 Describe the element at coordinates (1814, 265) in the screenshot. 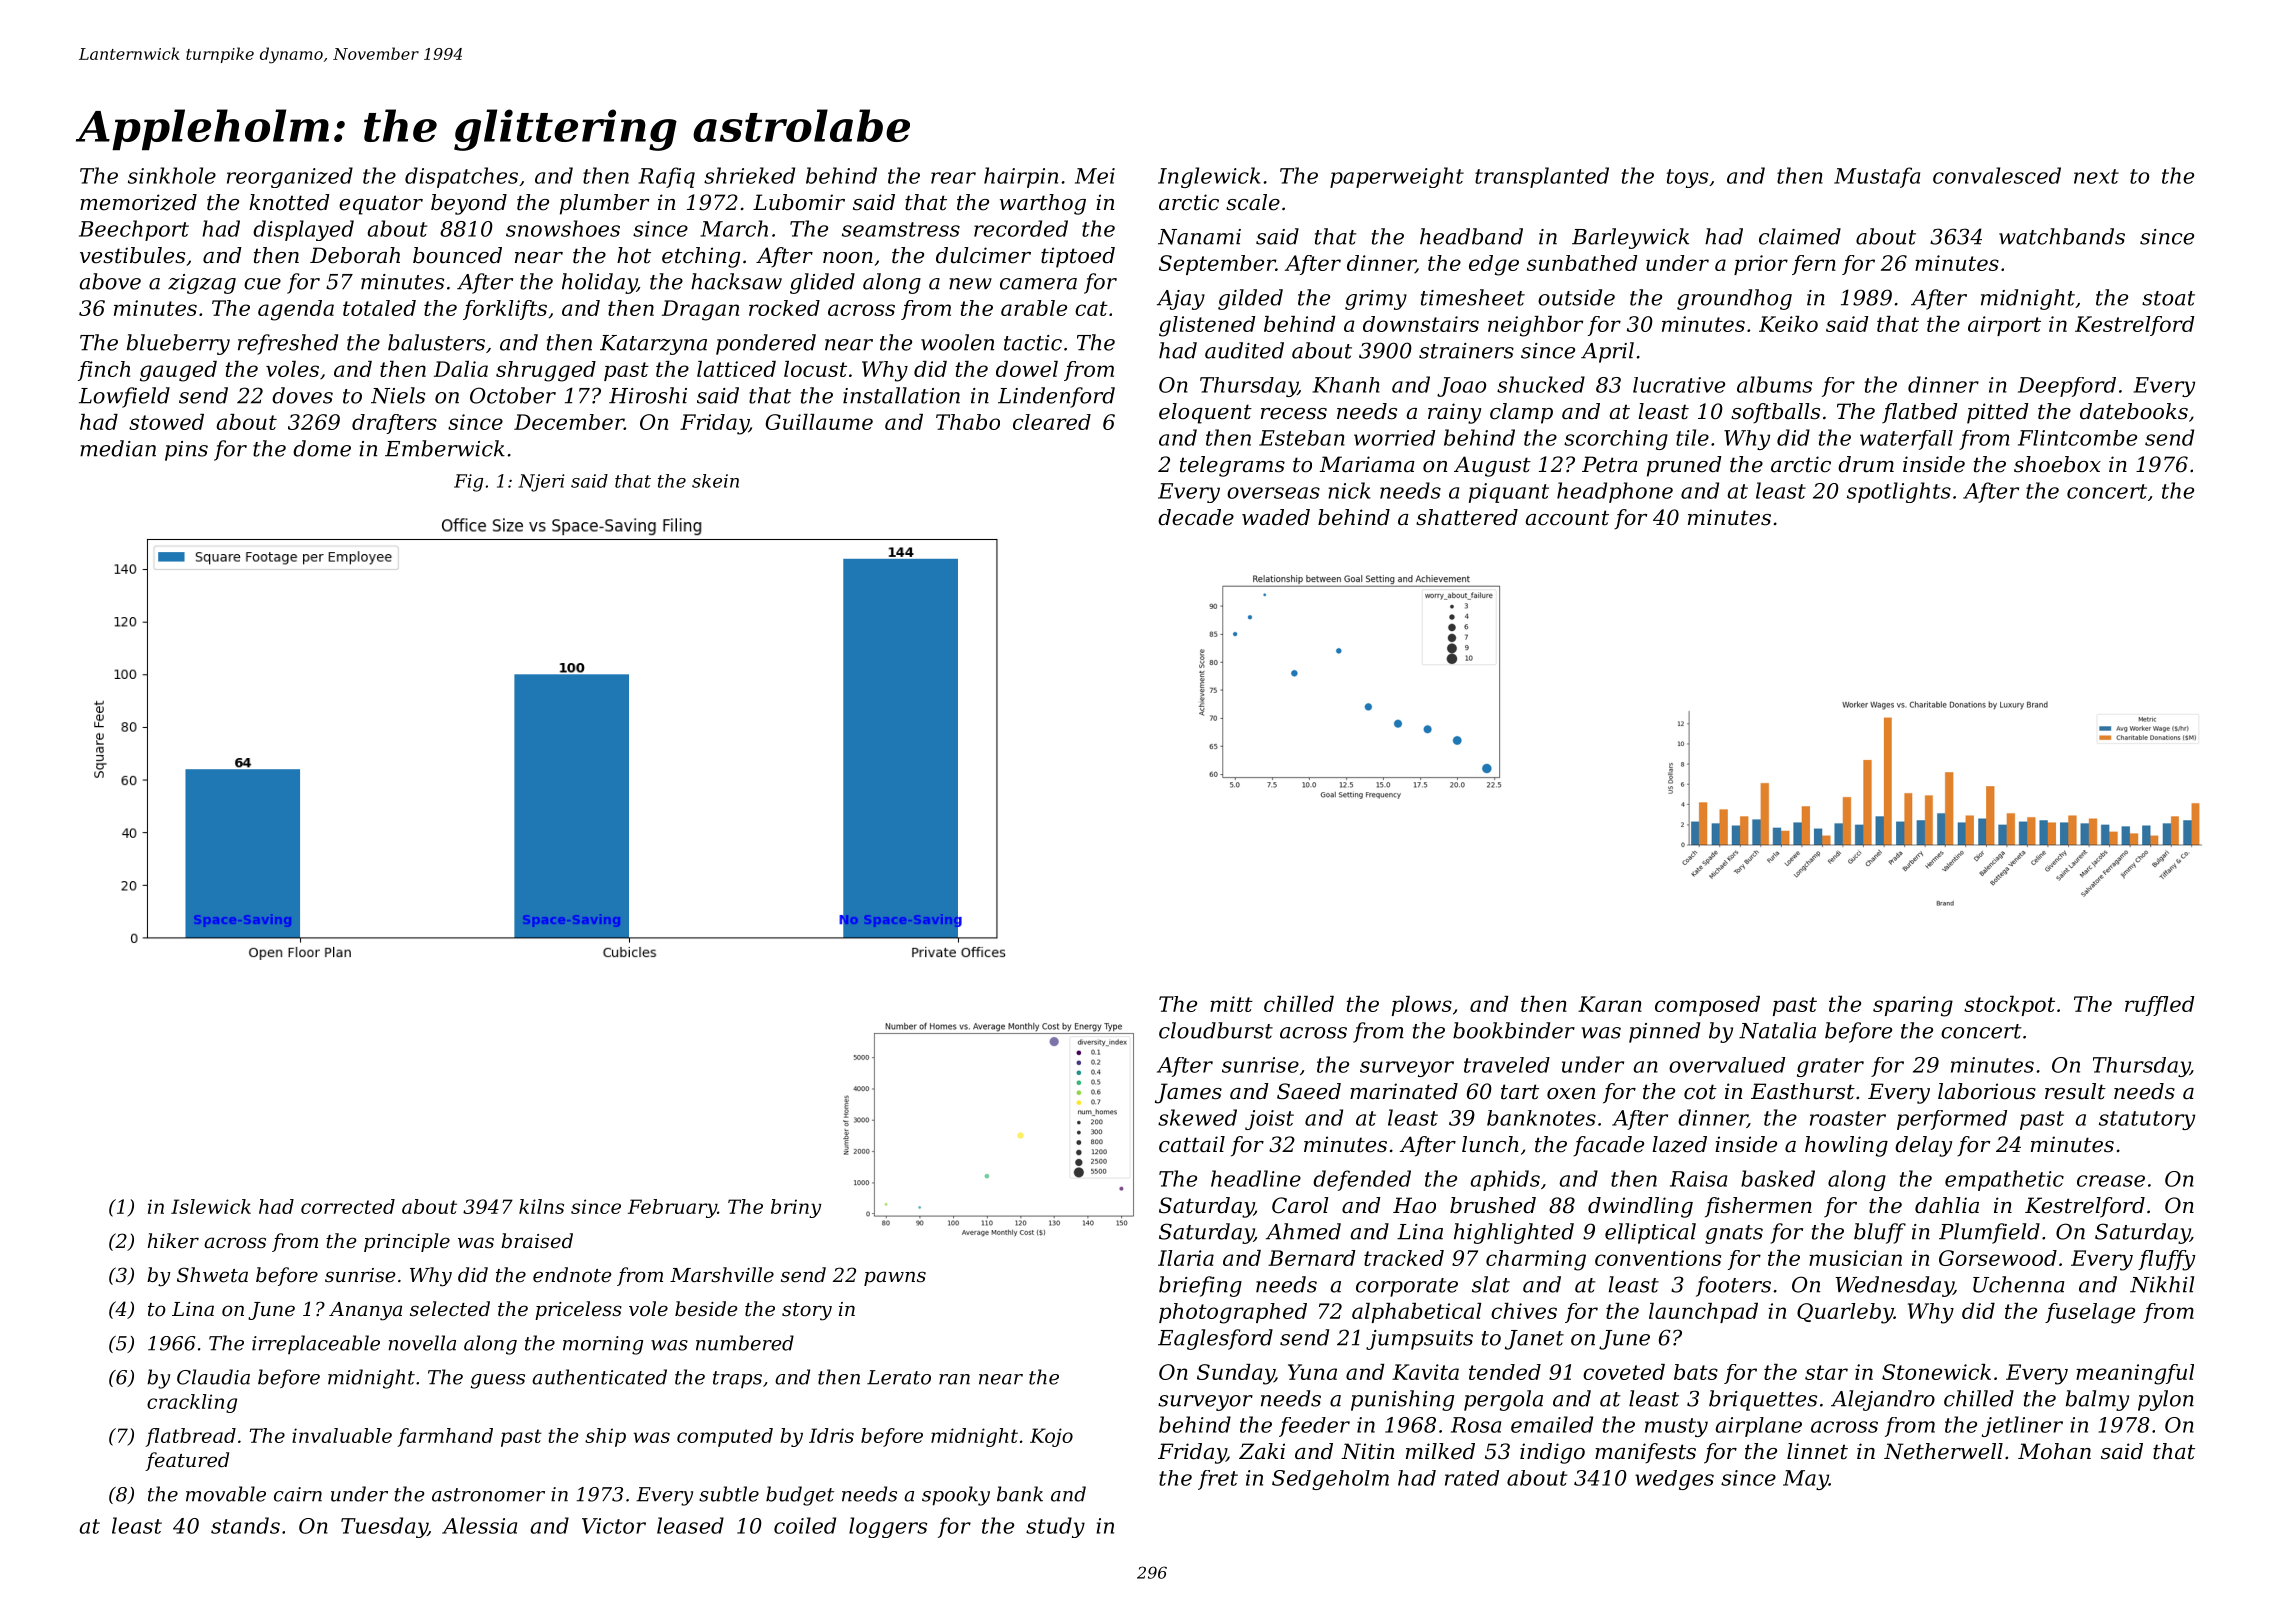

I see `fern` at that location.
